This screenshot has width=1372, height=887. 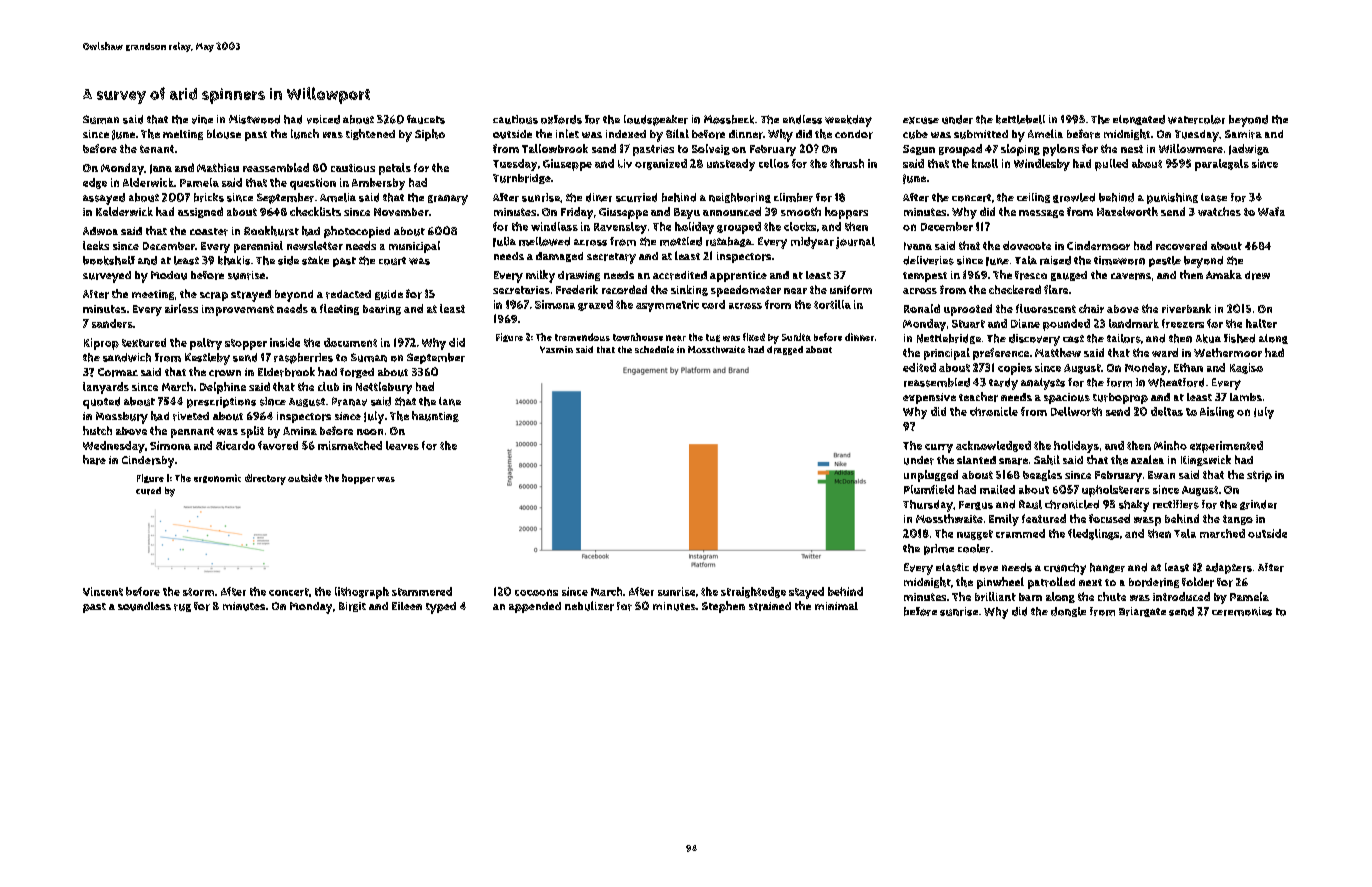 What do you see at coordinates (422, 591) in the screenshot?
I see `stammered` at bounding box center [422, 591].
